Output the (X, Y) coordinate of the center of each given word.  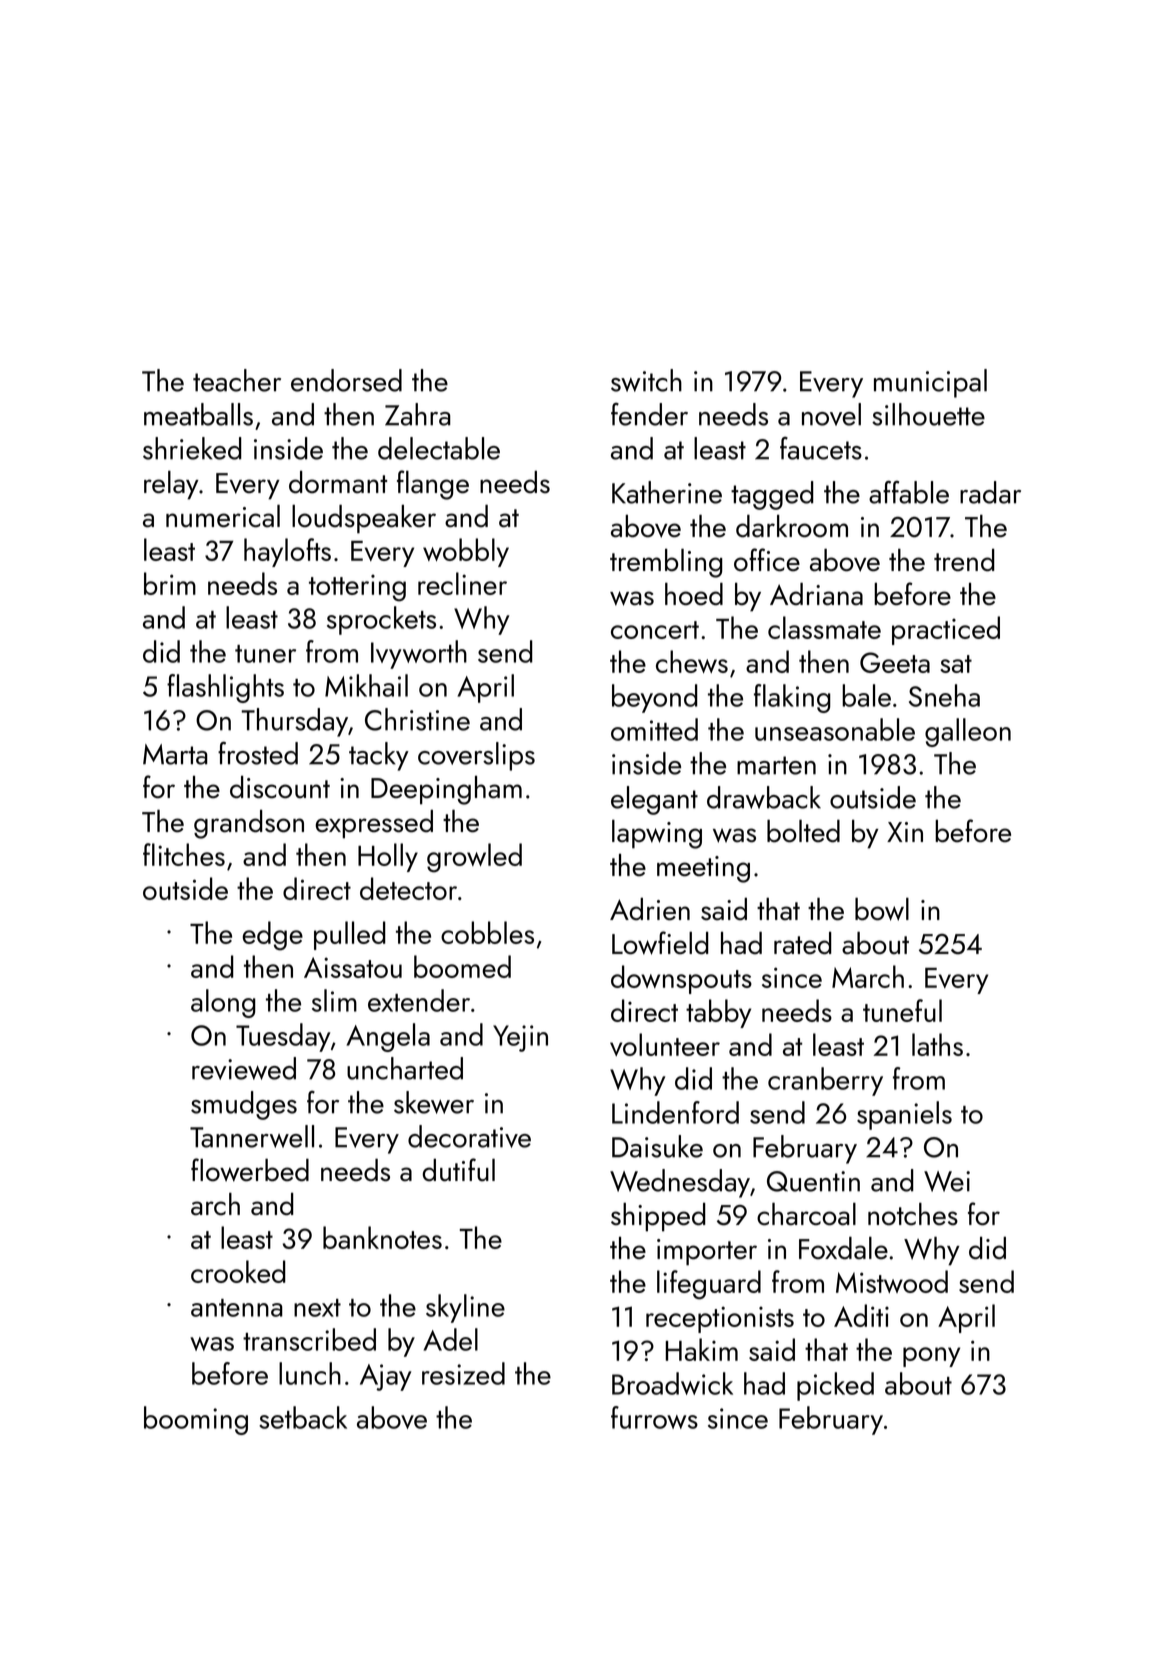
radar (990, 492)
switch (646, 380)
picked (835, 1386)
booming (196, 1420)
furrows (654, 1417)
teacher (237, 380)
